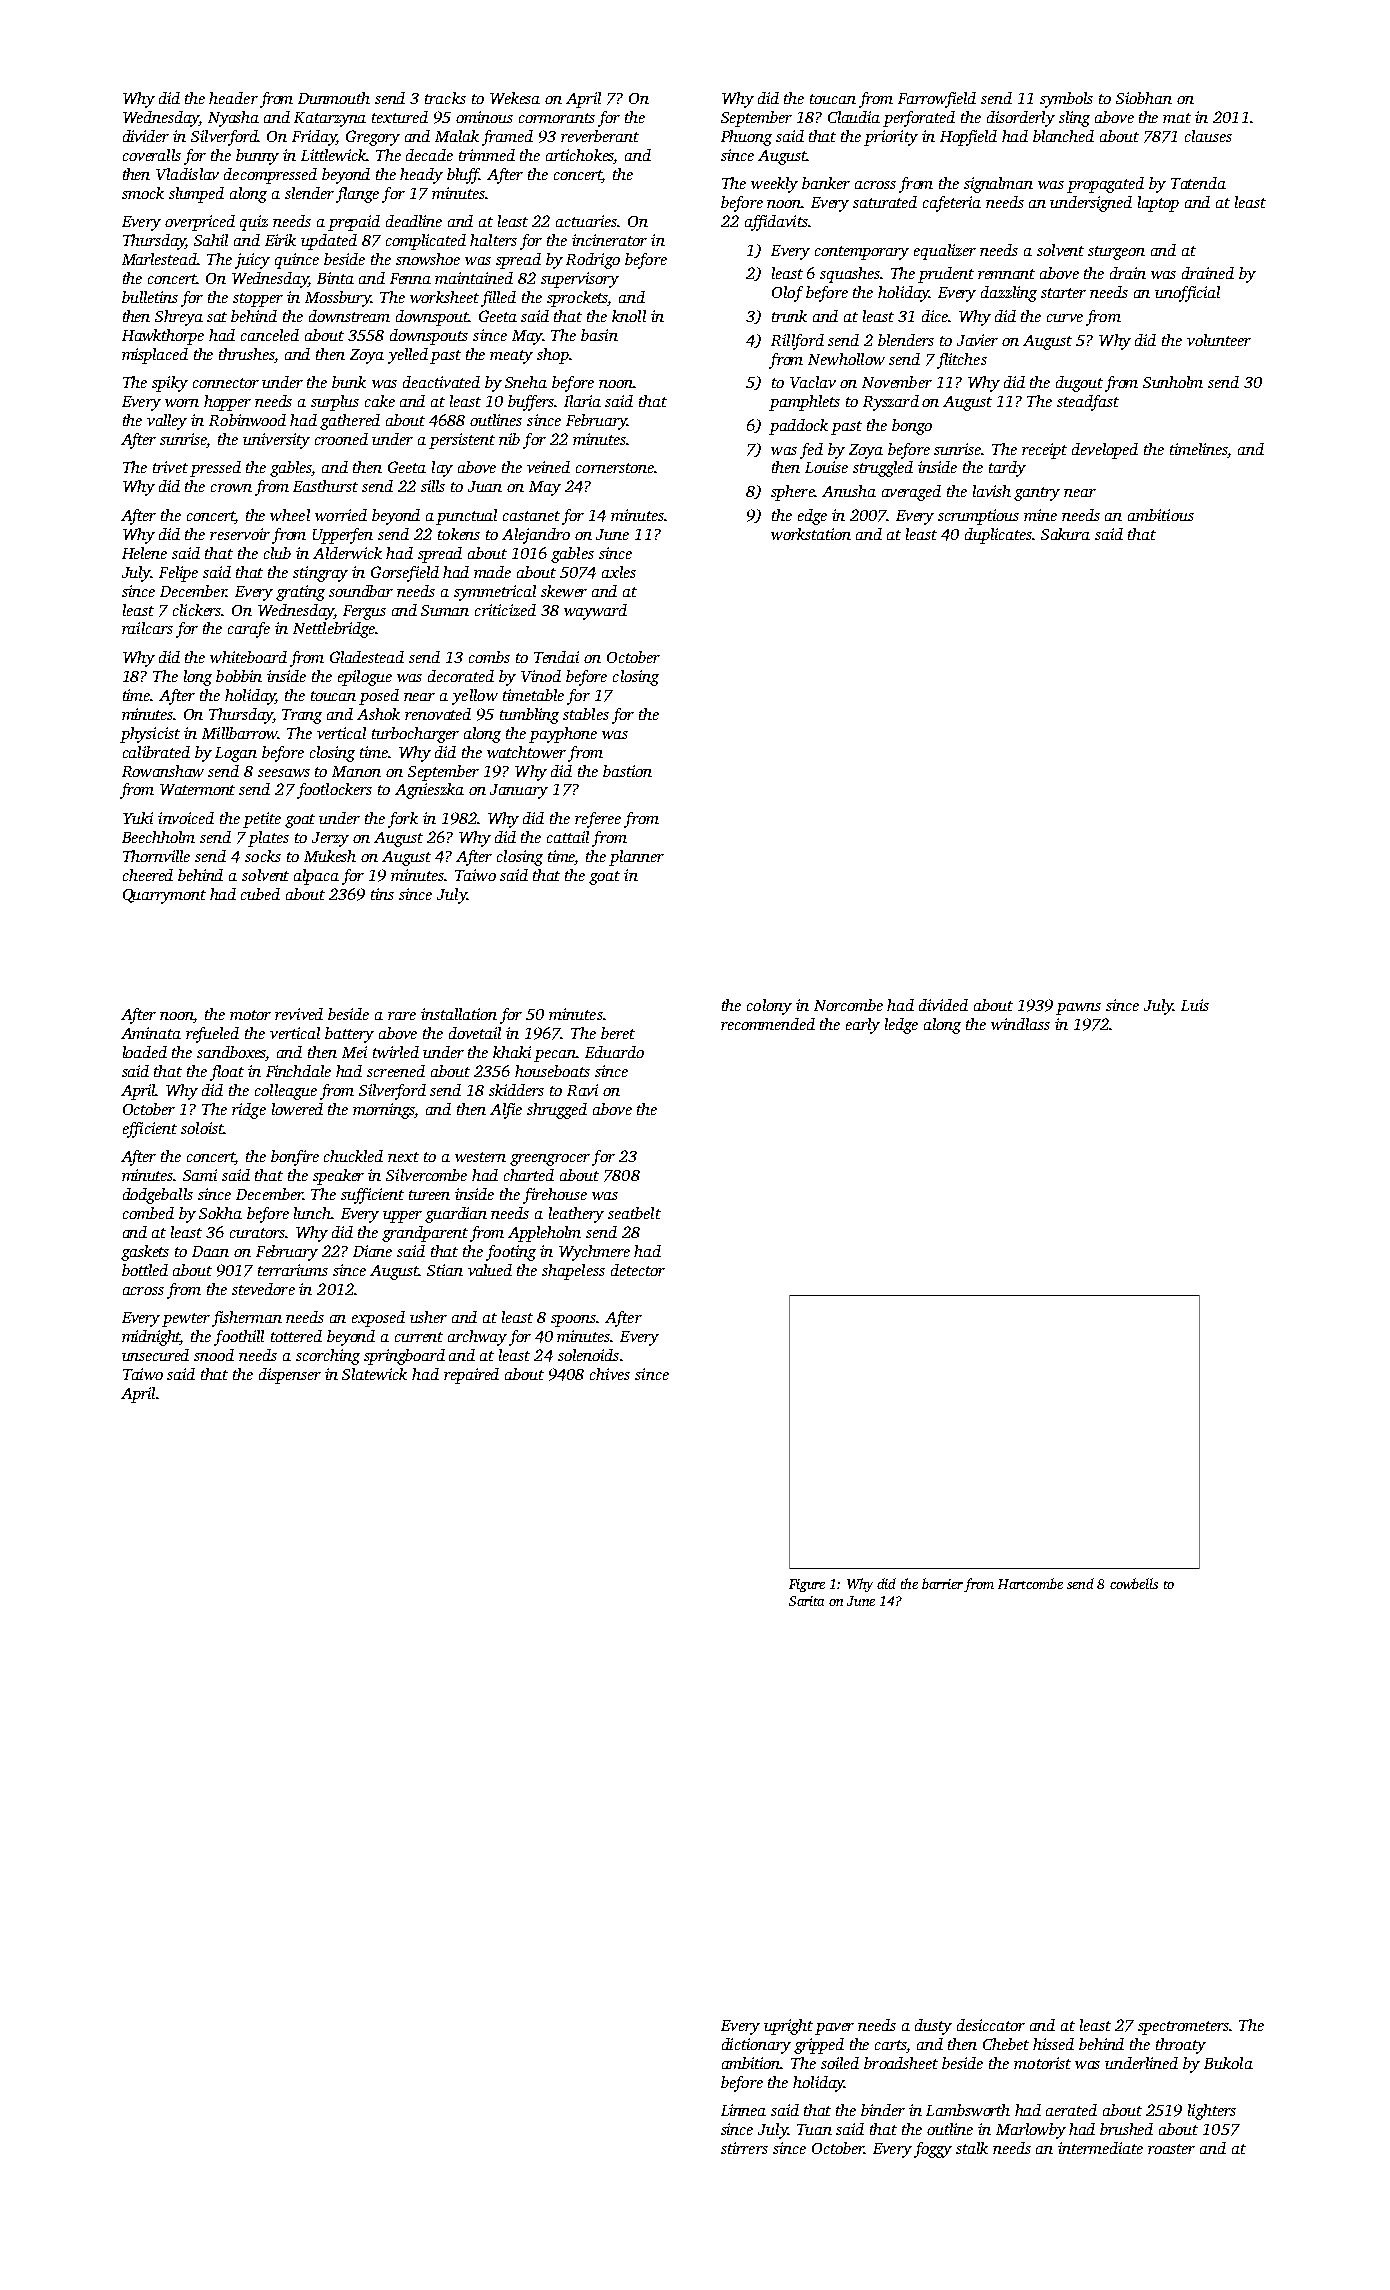  I want to click on saturated, so click(885, 202).
